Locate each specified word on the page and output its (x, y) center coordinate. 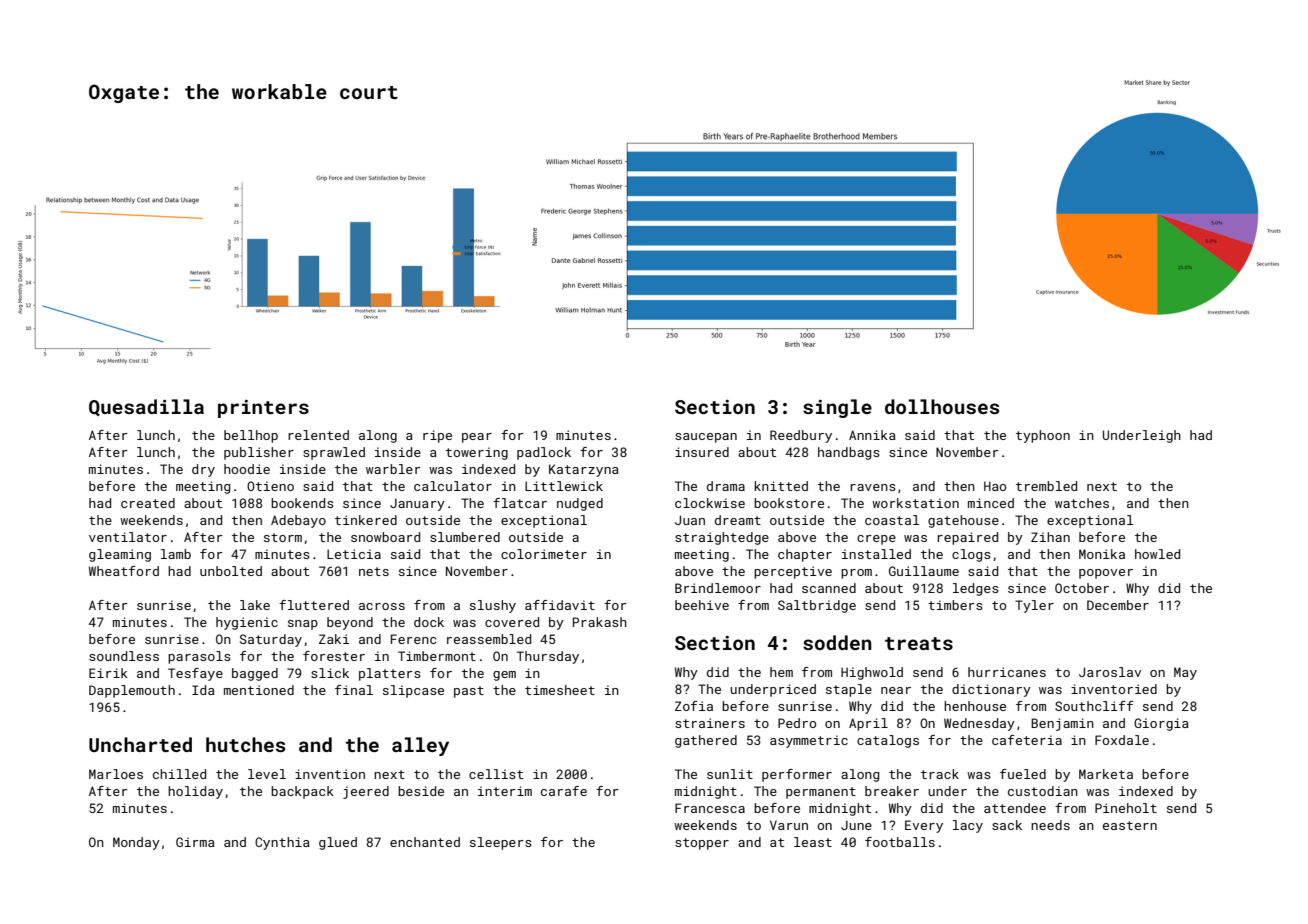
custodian (1043, 791)
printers (263, 409)
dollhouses (942, 406)
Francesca (710, 808)
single (837, 408)
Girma (195, 842)
